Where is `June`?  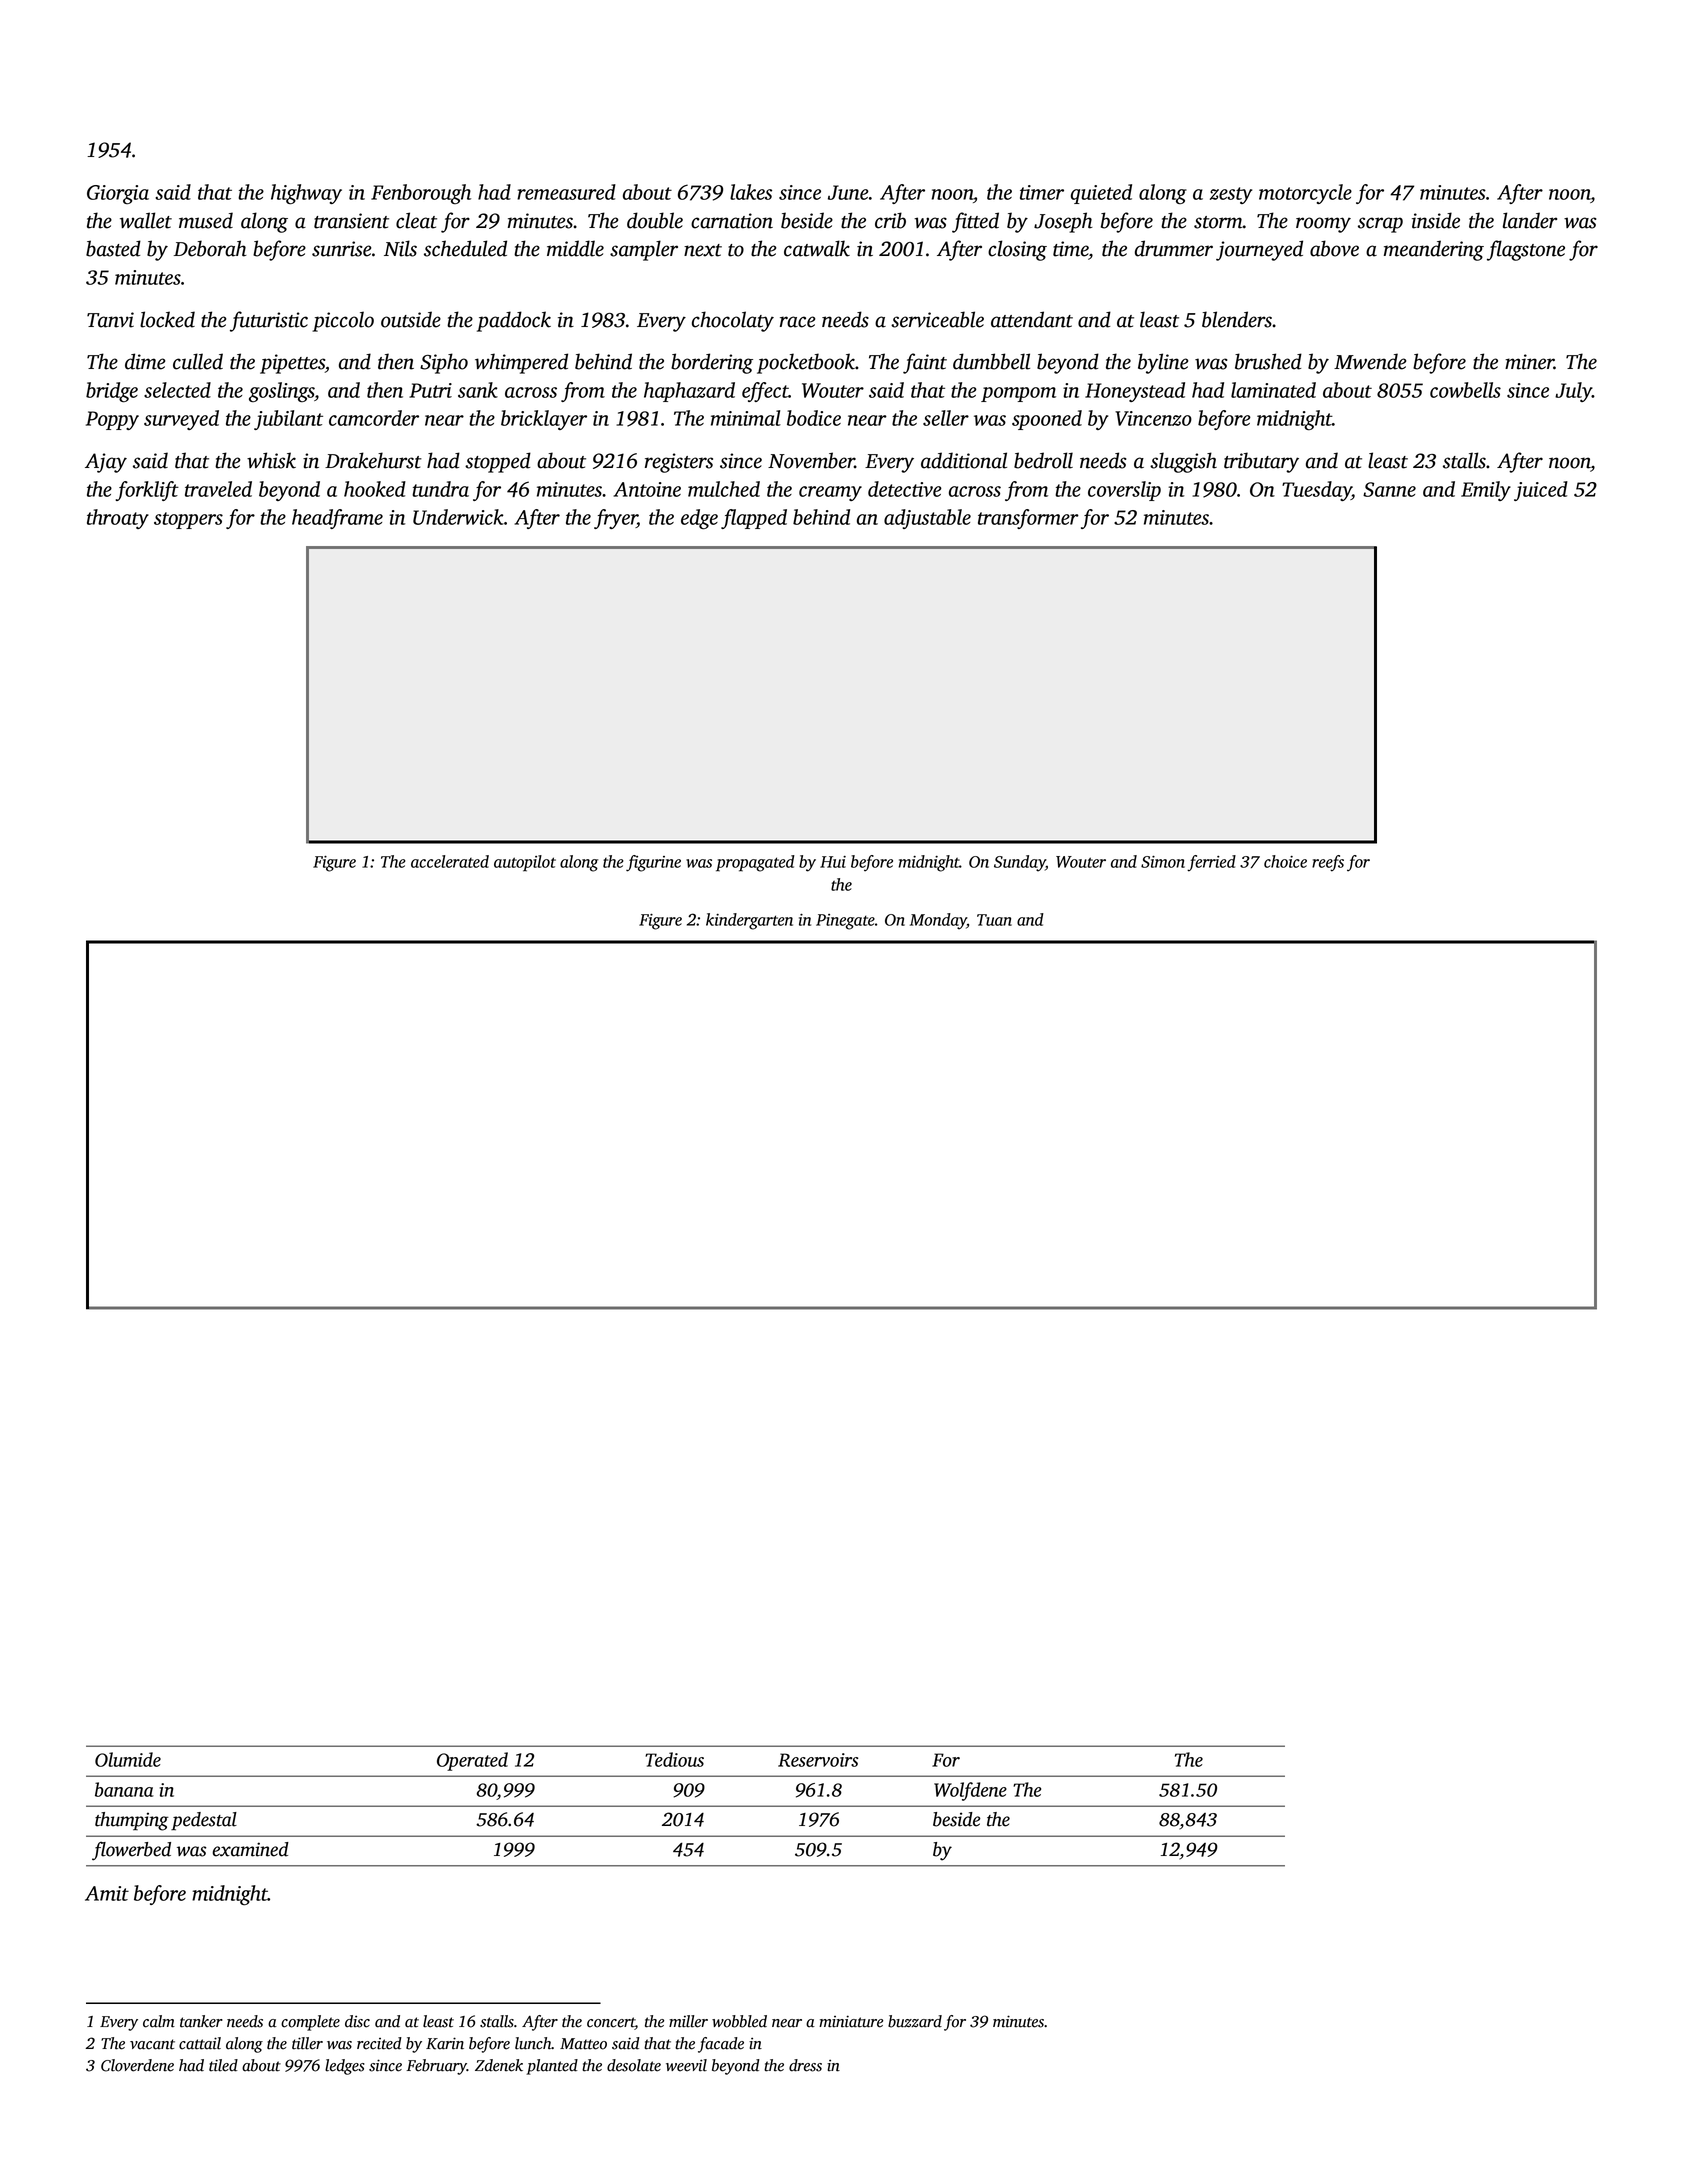 June is located at coordinates (848, 192).
